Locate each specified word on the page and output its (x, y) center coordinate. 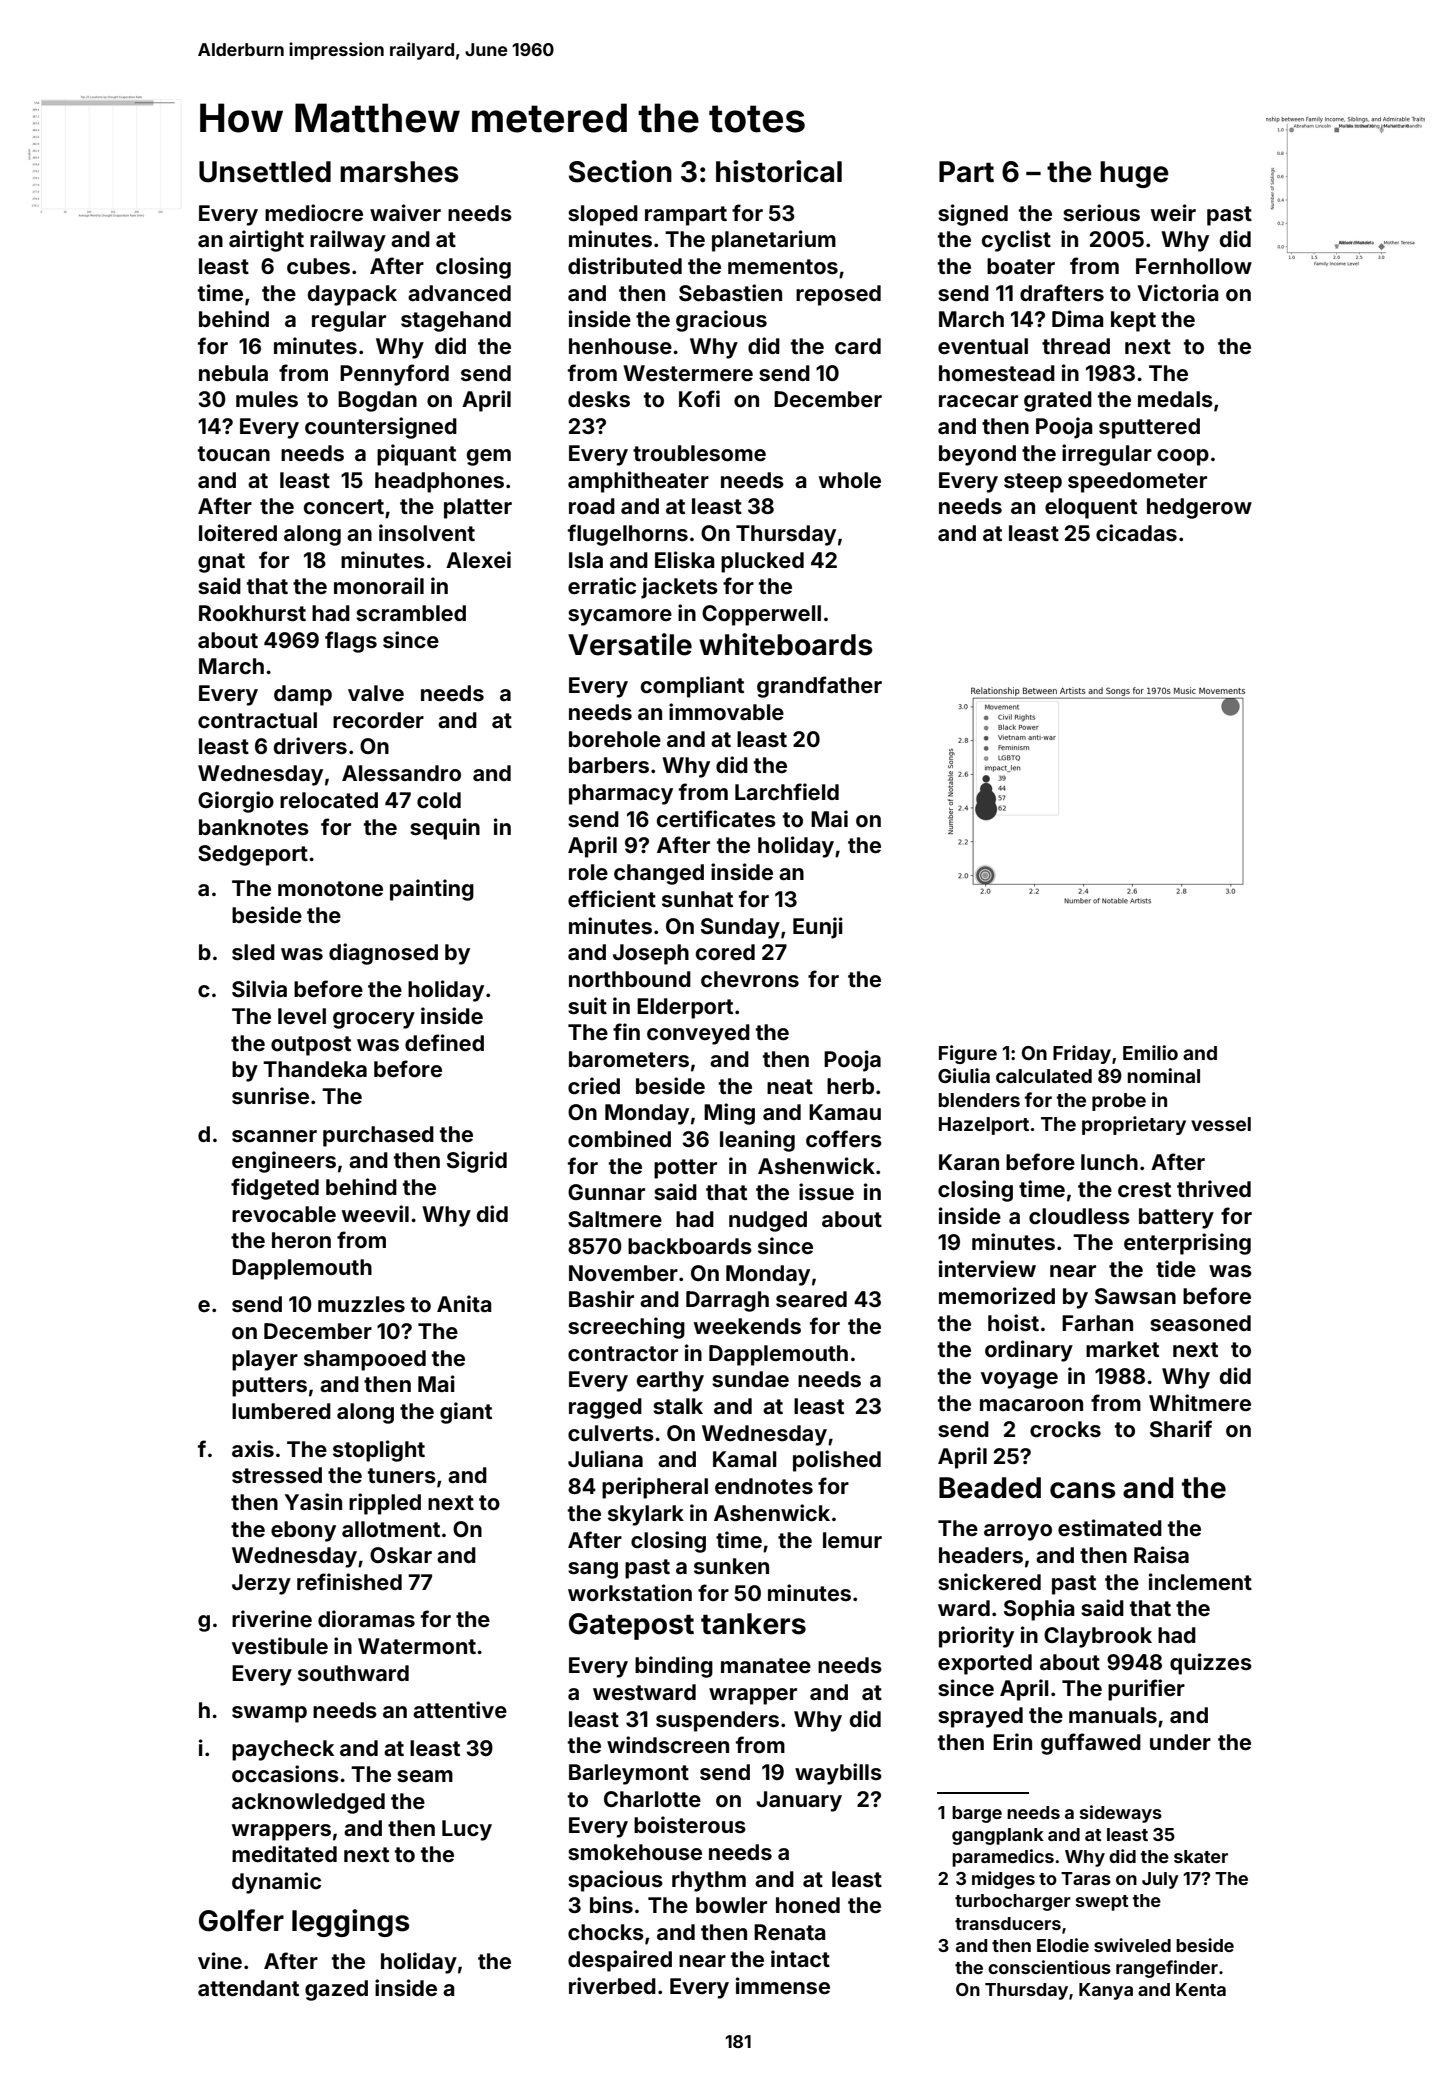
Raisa (1161, 1554)
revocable (284, 1214)
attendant (248, 1988)
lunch (1109, 1162)
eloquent (1091, 508)
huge (1134, 174)
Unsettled (265, 172)
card (858, 346)
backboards (690, 1246)
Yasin (313, 1501)
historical (779, 171)
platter (478, 508)
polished (837, 1461)
